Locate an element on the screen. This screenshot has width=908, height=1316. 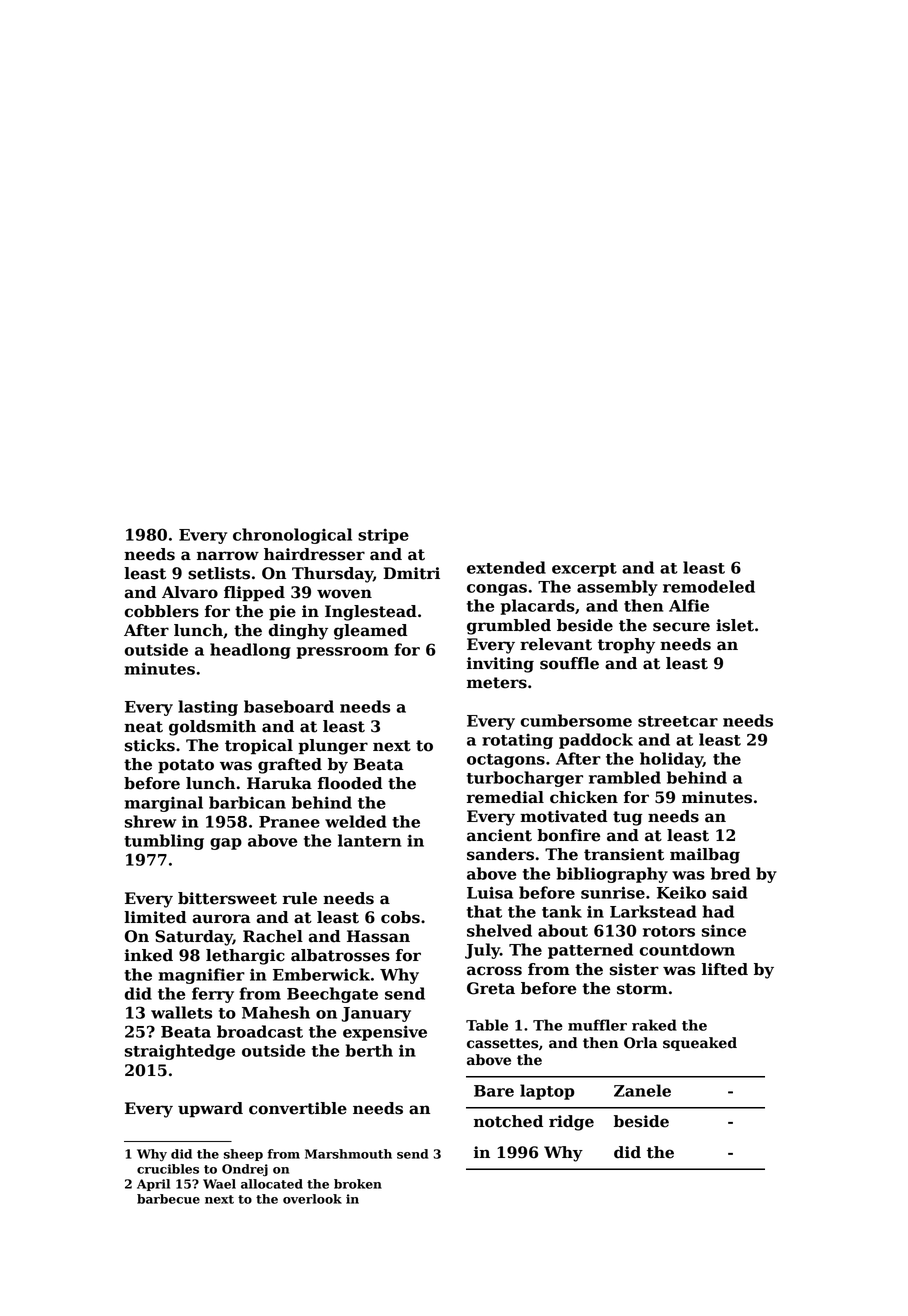
ridge is located at coordinates (571, 1123).
